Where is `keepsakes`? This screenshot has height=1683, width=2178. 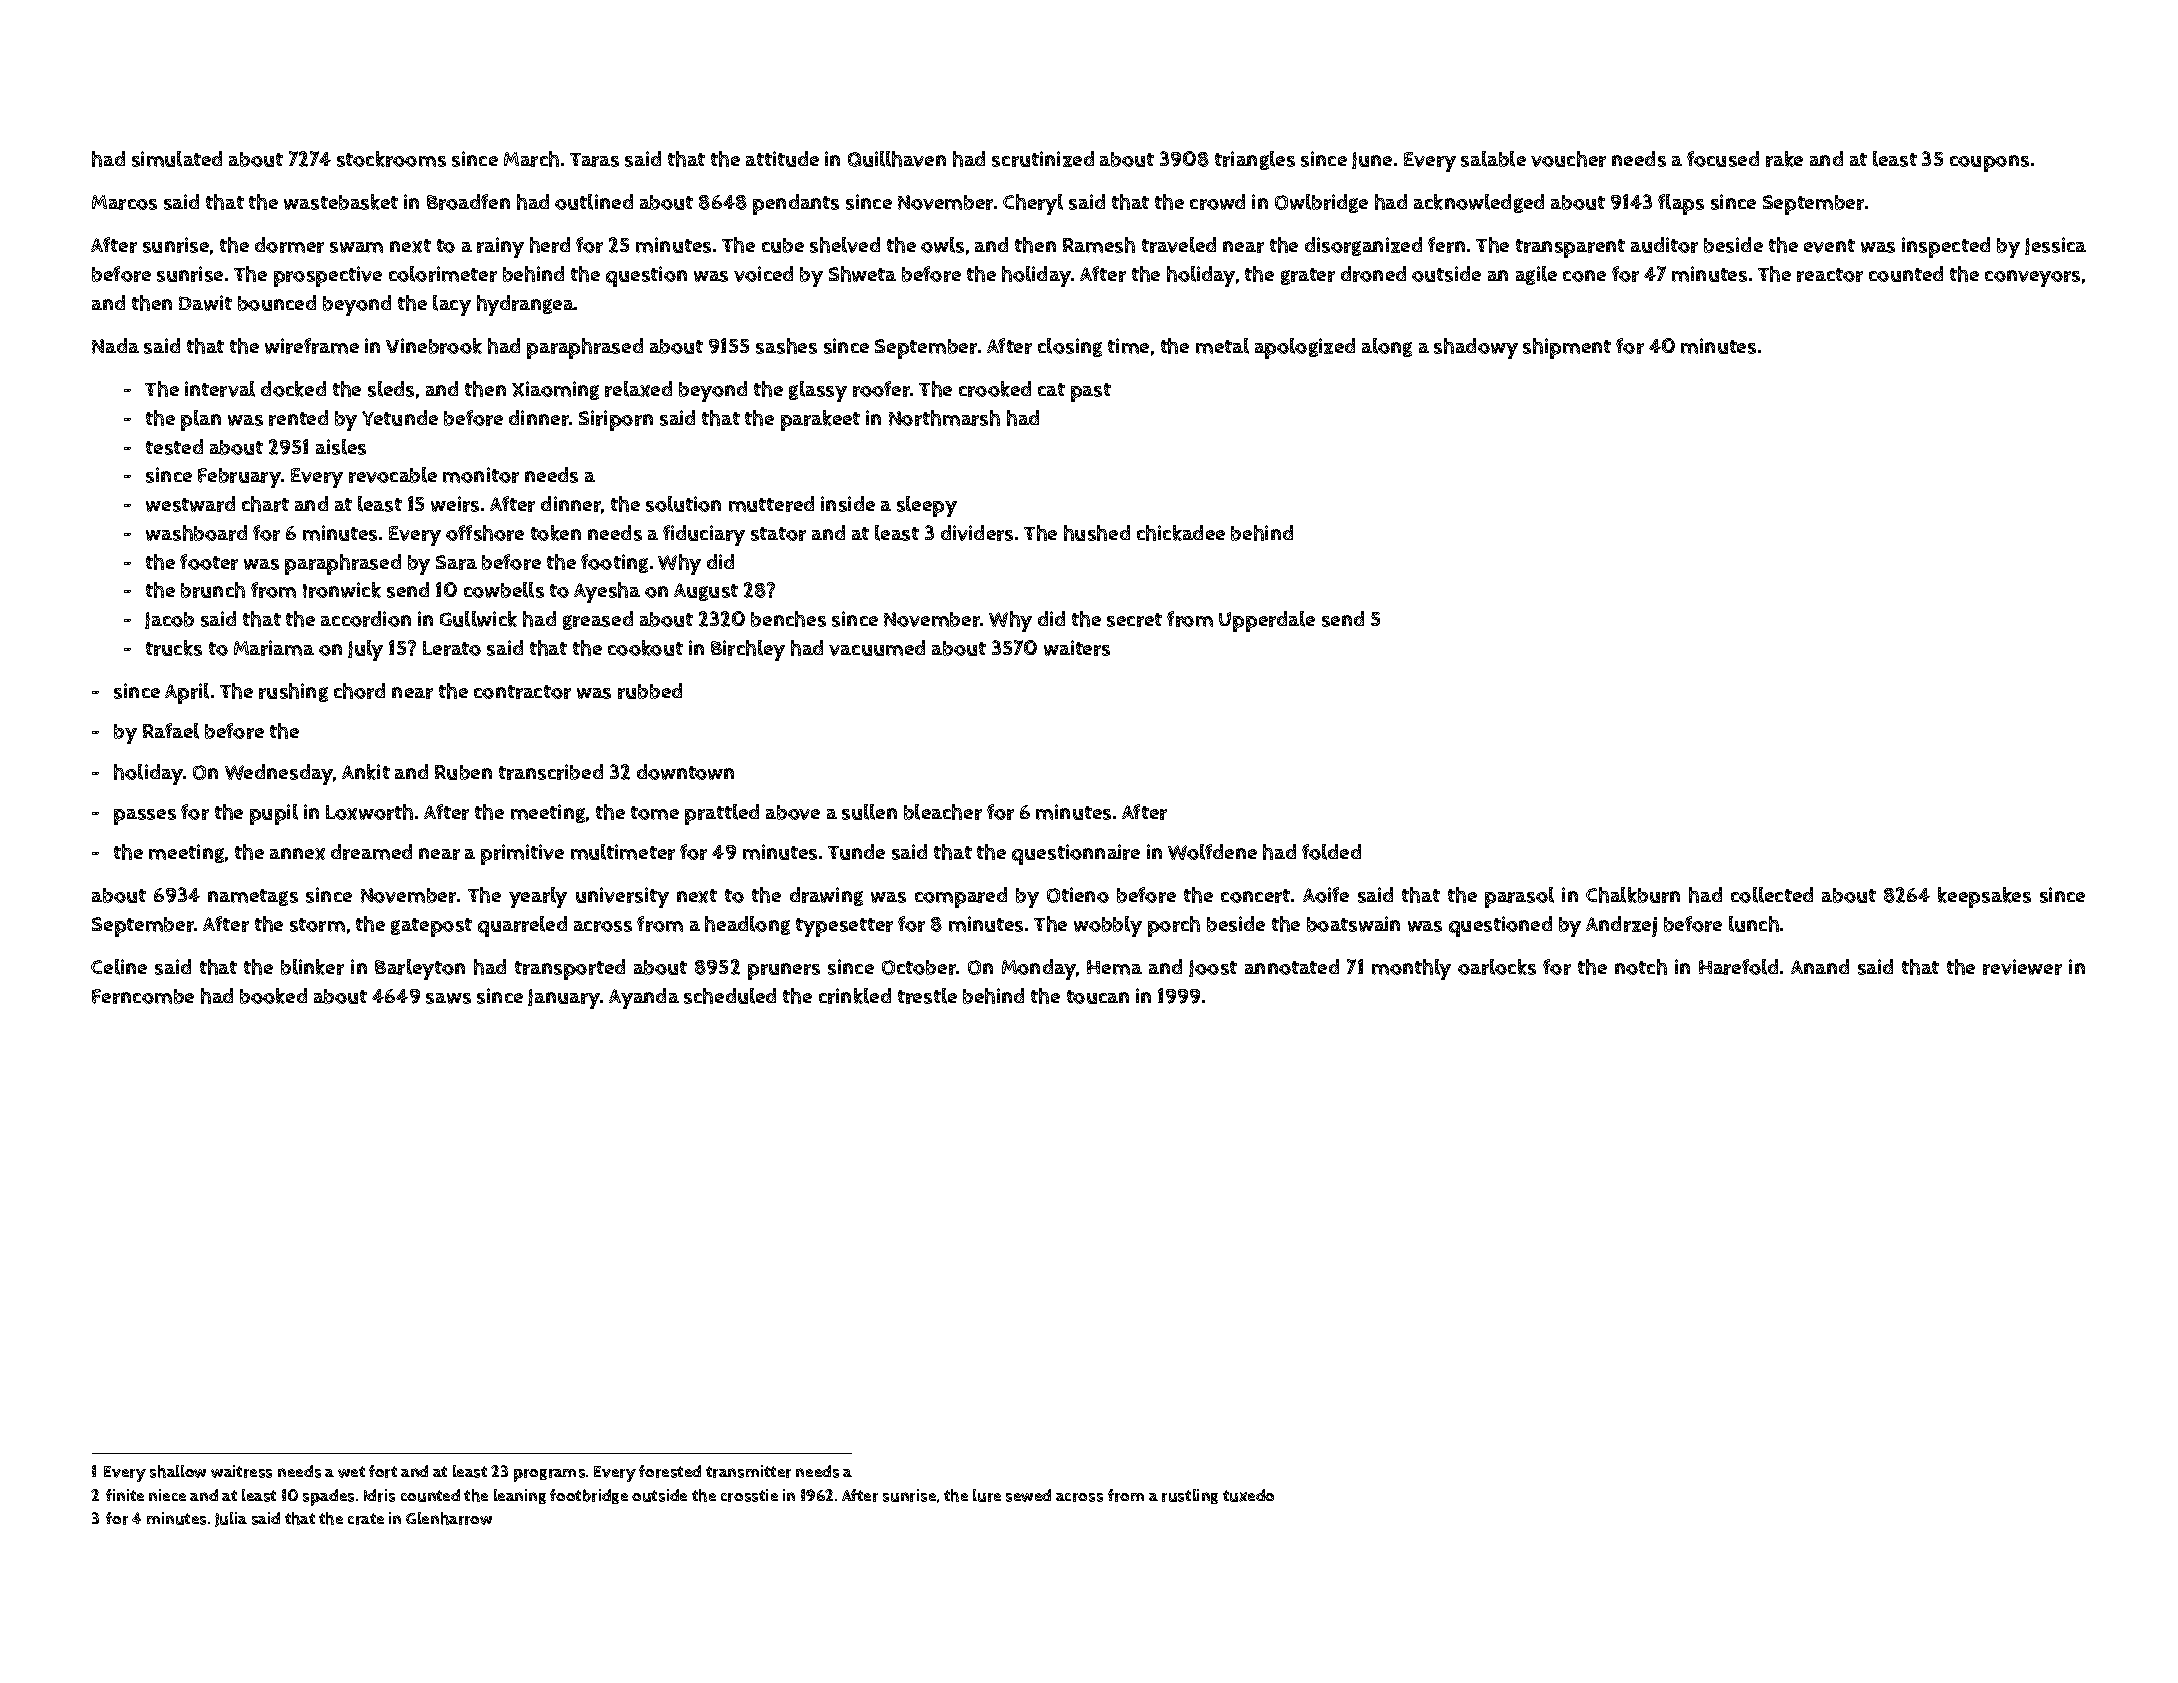
keepsakes is located at coordinates (1984, 897).
